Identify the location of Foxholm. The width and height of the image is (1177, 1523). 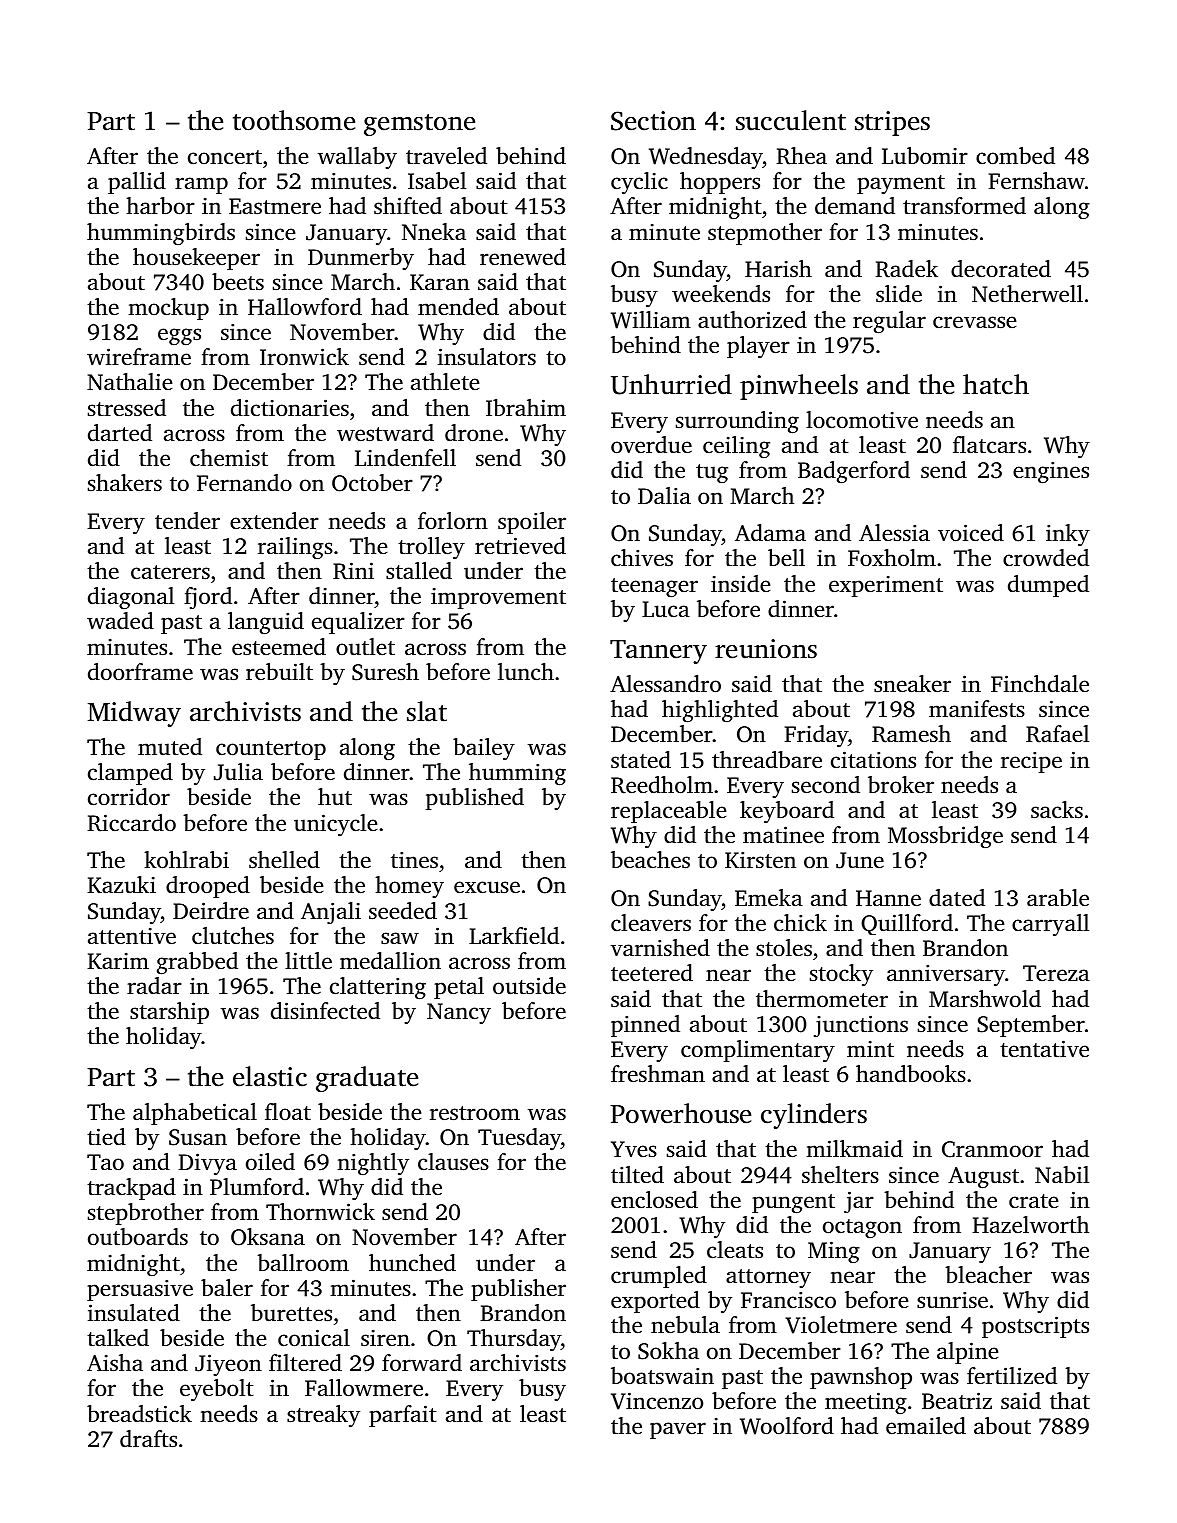
(892, 558).
